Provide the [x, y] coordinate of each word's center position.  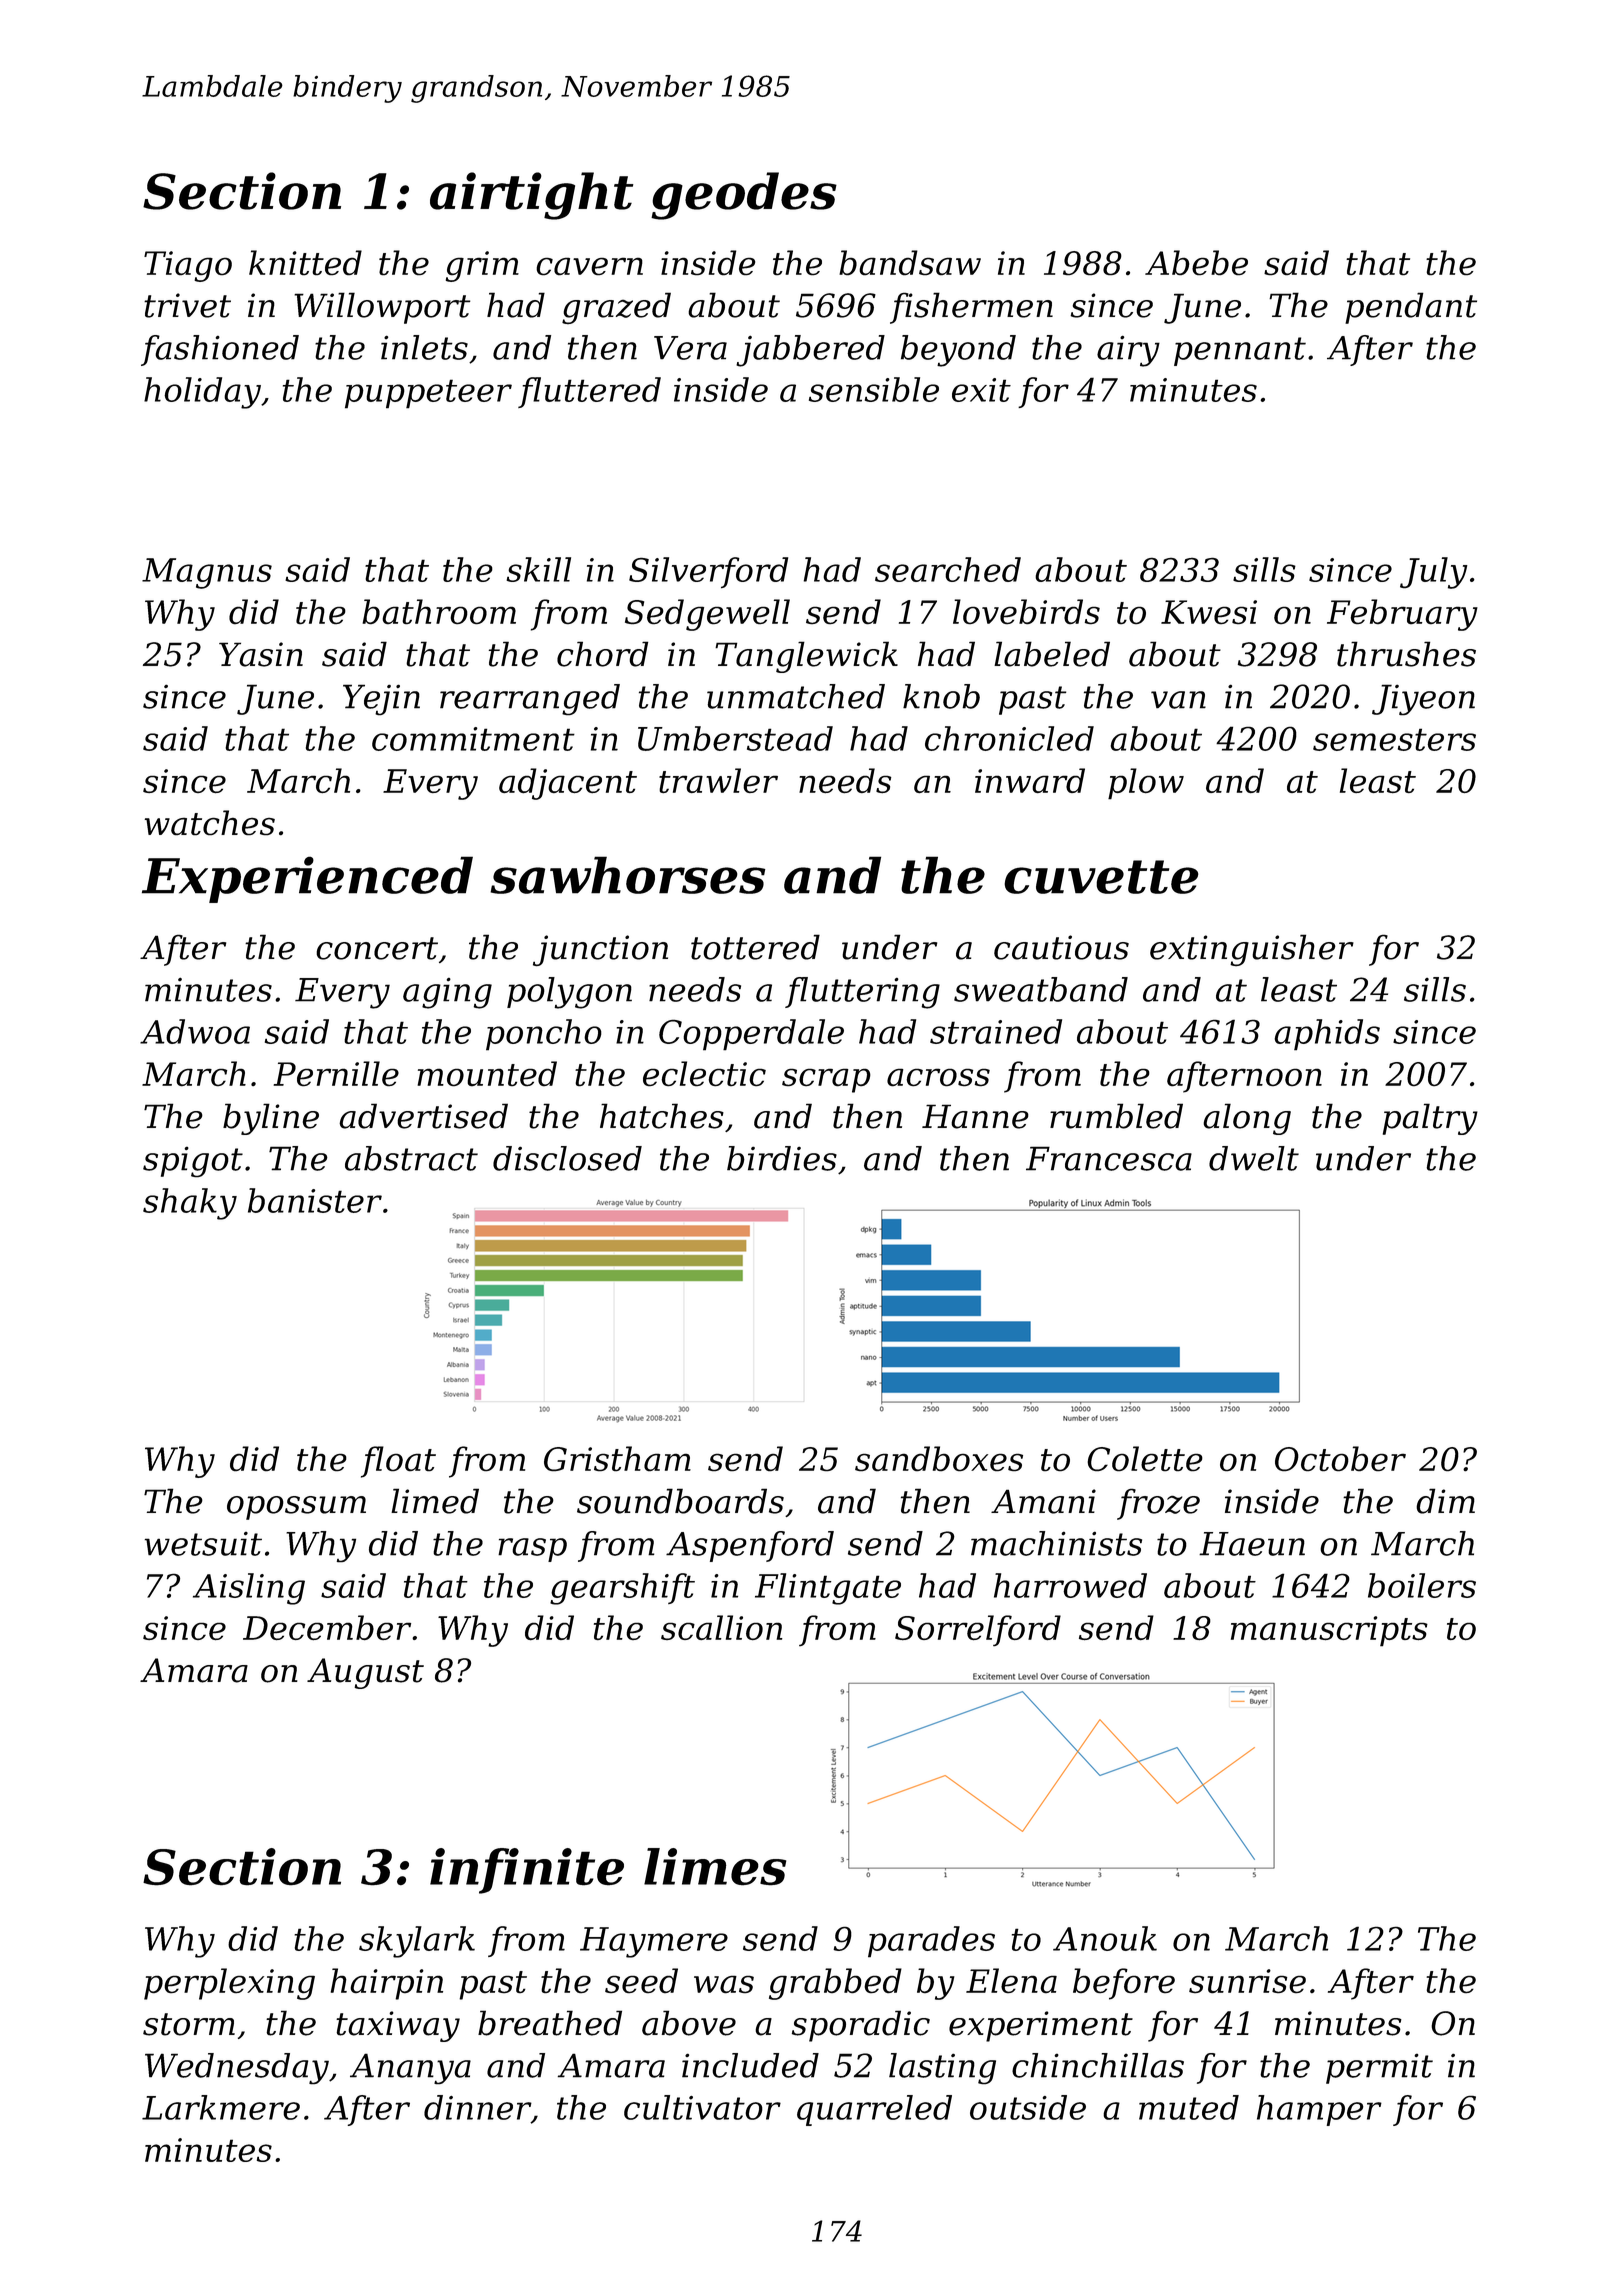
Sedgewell [707, 615]
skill [538, 569]
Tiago [188, 266]
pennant [1240, 351]
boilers [1422, 1585]
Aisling [249, 1589]
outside [1028, 2107]
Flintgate [828, 1589]
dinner [477, 2107]
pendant [1411, 308]
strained [996, 1031]
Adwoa [195, 1031]
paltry [1430, 1119]
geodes [744, 196]
